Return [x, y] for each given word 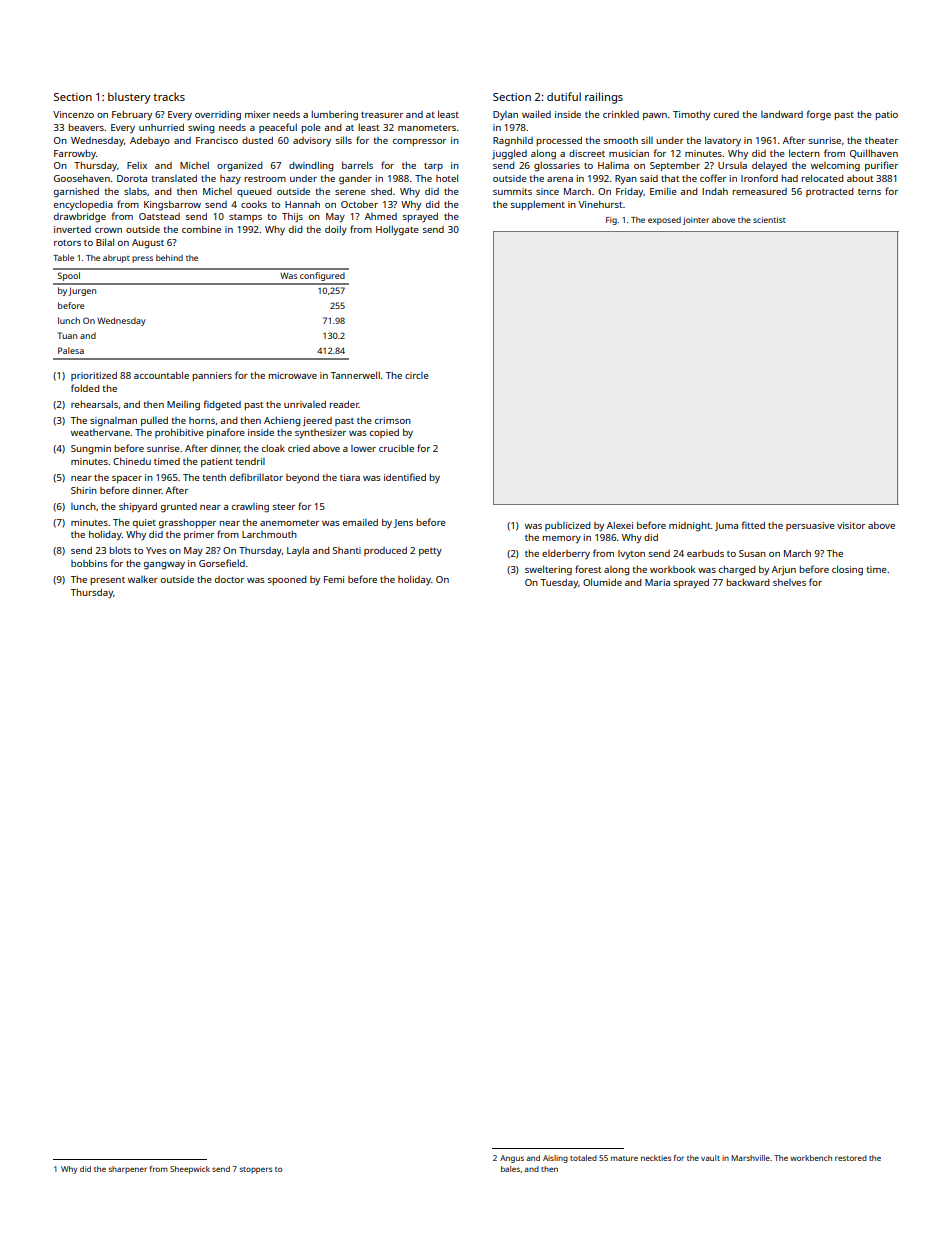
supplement [538, 205]
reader [344, 404]
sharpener [127, 1170]
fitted [753, 525]
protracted [829, 192]
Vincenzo [73, 114]
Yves [156, 550]
